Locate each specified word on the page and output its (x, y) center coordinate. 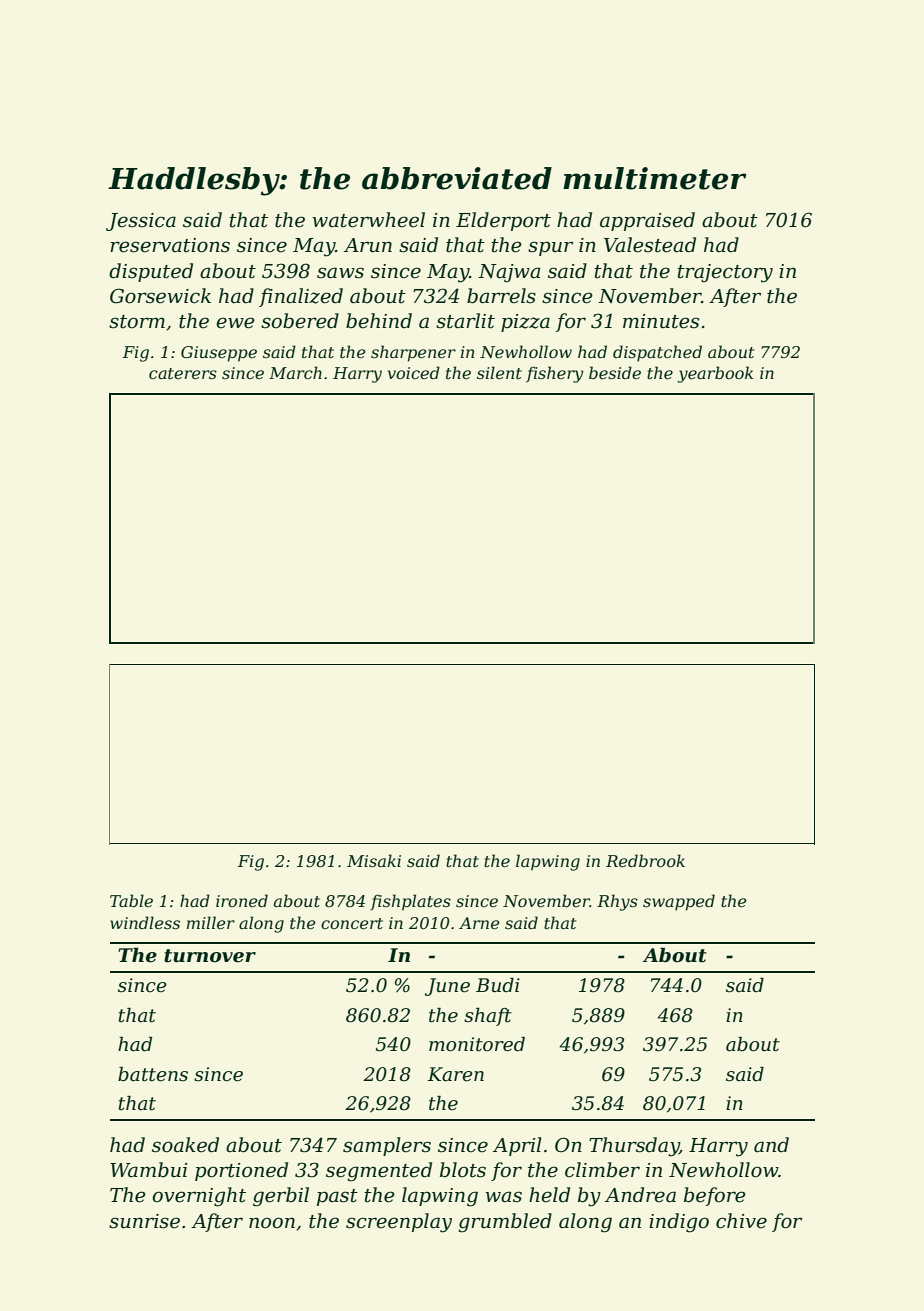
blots (463, 1170)
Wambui (148, 1169)
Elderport (503, 221)
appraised (647, 221)
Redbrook (645, 860)
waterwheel (368, 220)
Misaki (374, 860)
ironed (242, 900)
